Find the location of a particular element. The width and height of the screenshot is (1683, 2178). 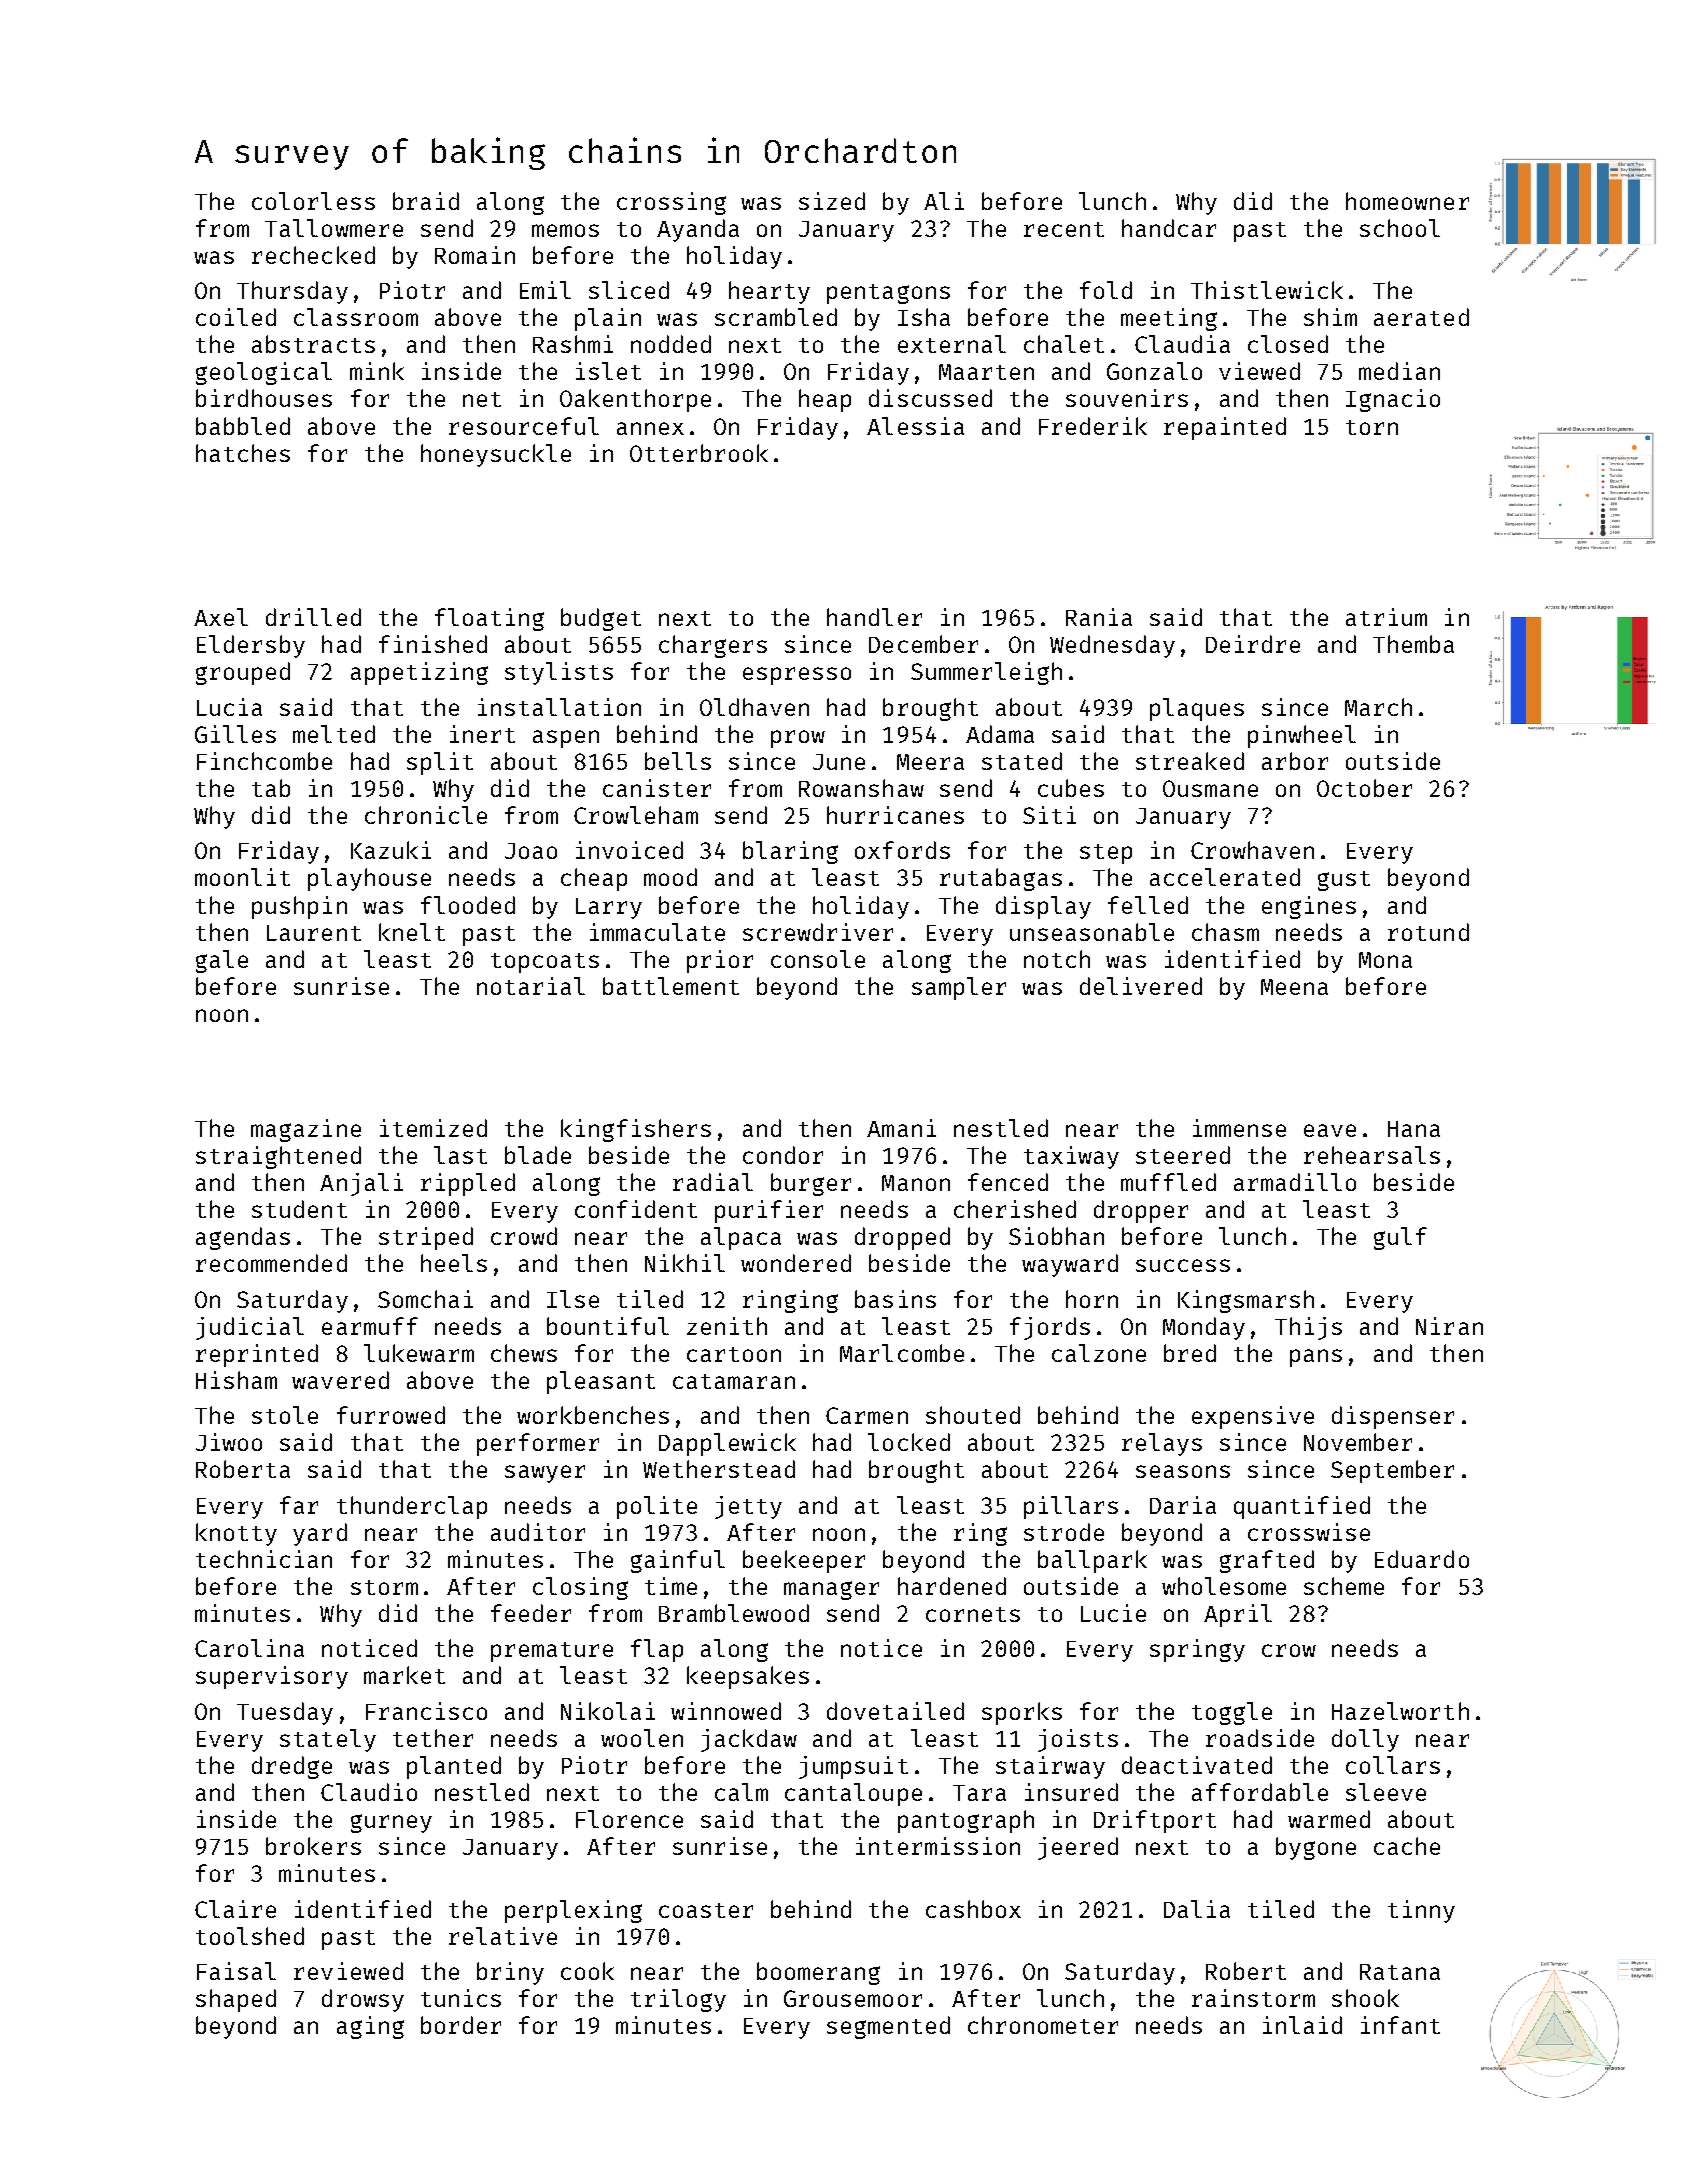

gulf is located at coordinates (1400, 1238).
